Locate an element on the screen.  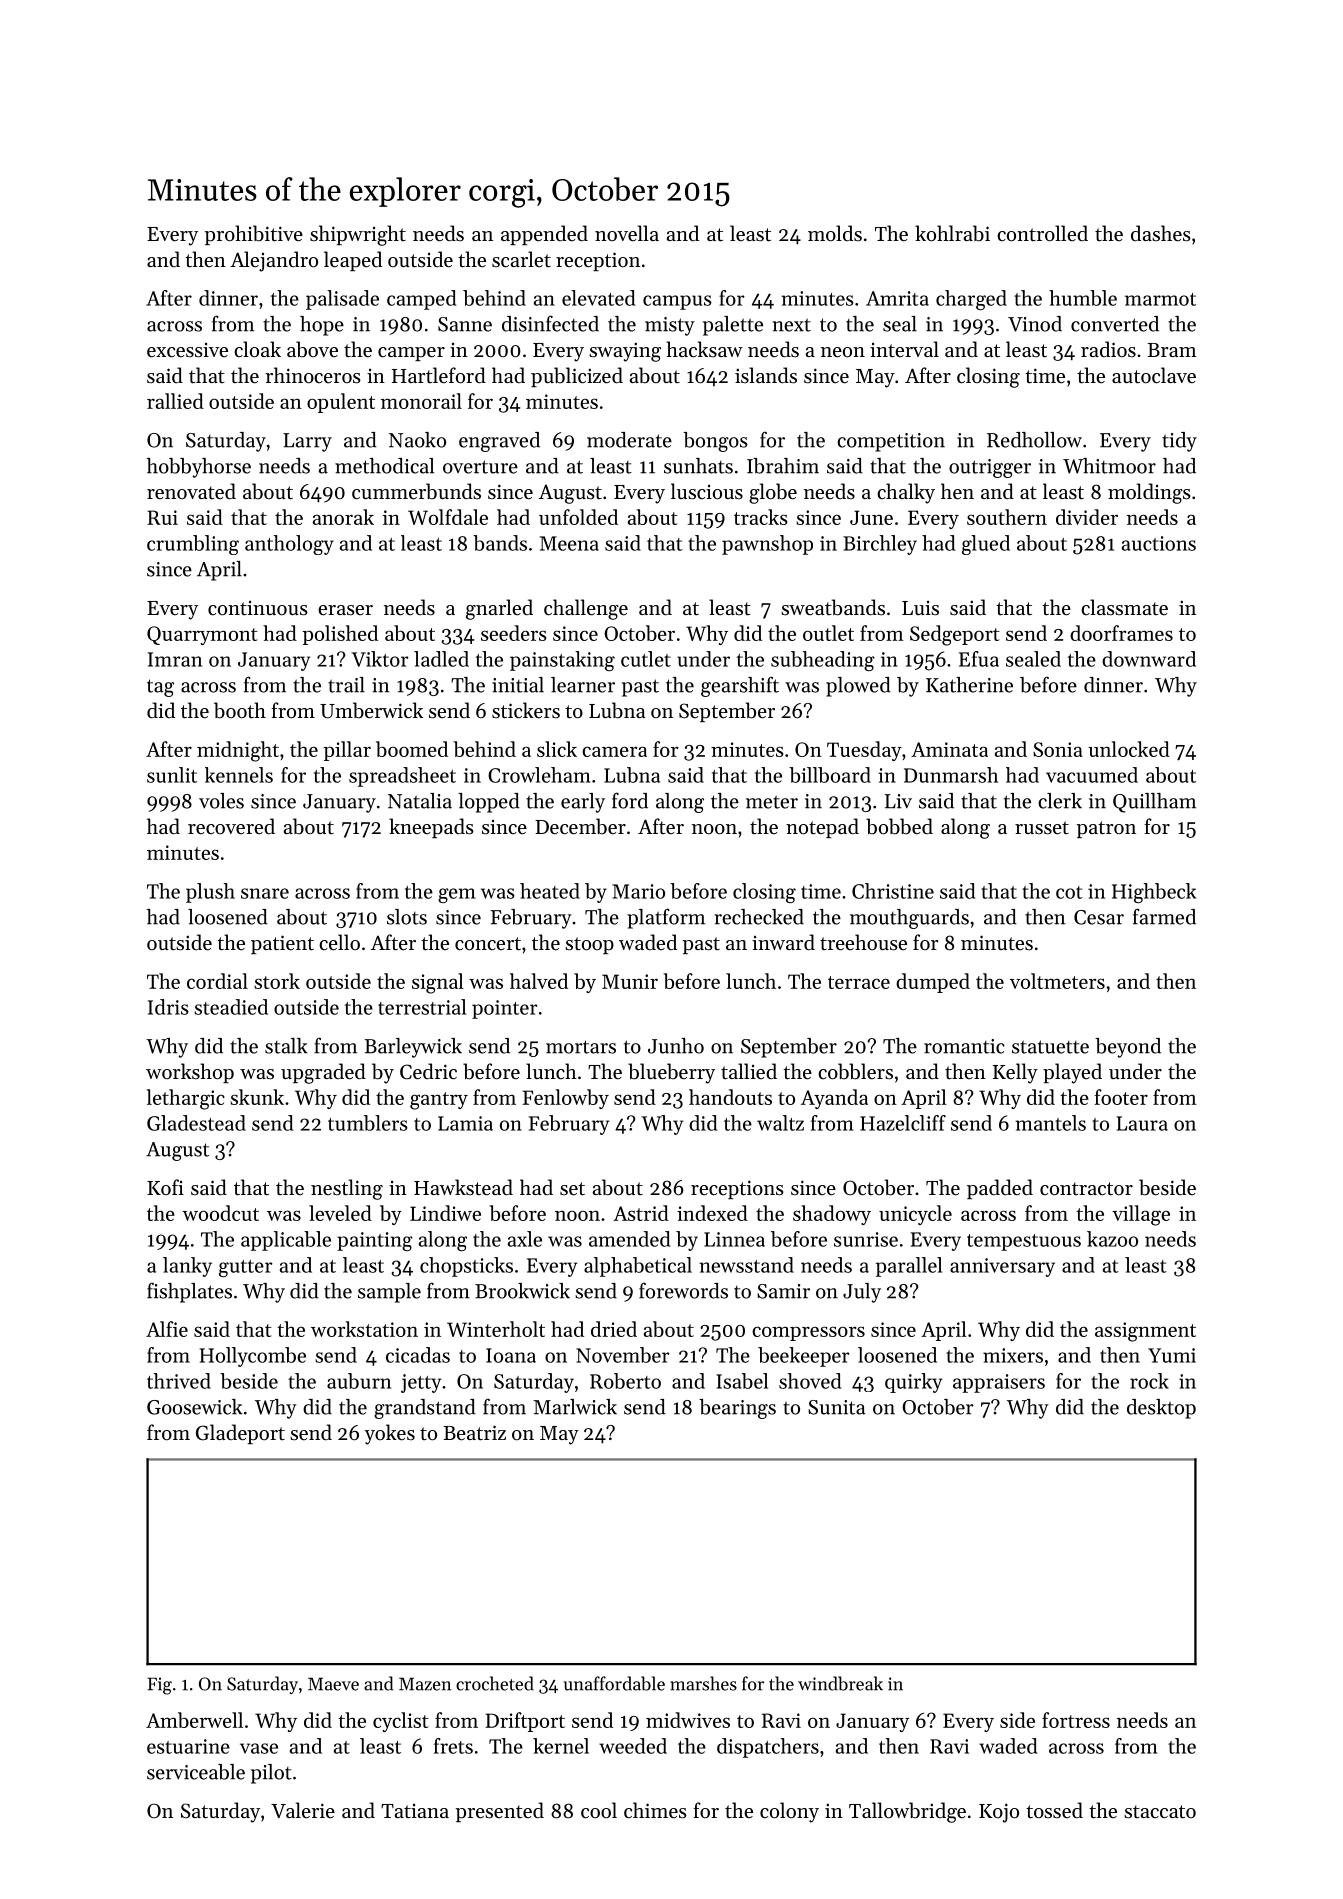
Beatriz is located at coordinates (474, 1433).
